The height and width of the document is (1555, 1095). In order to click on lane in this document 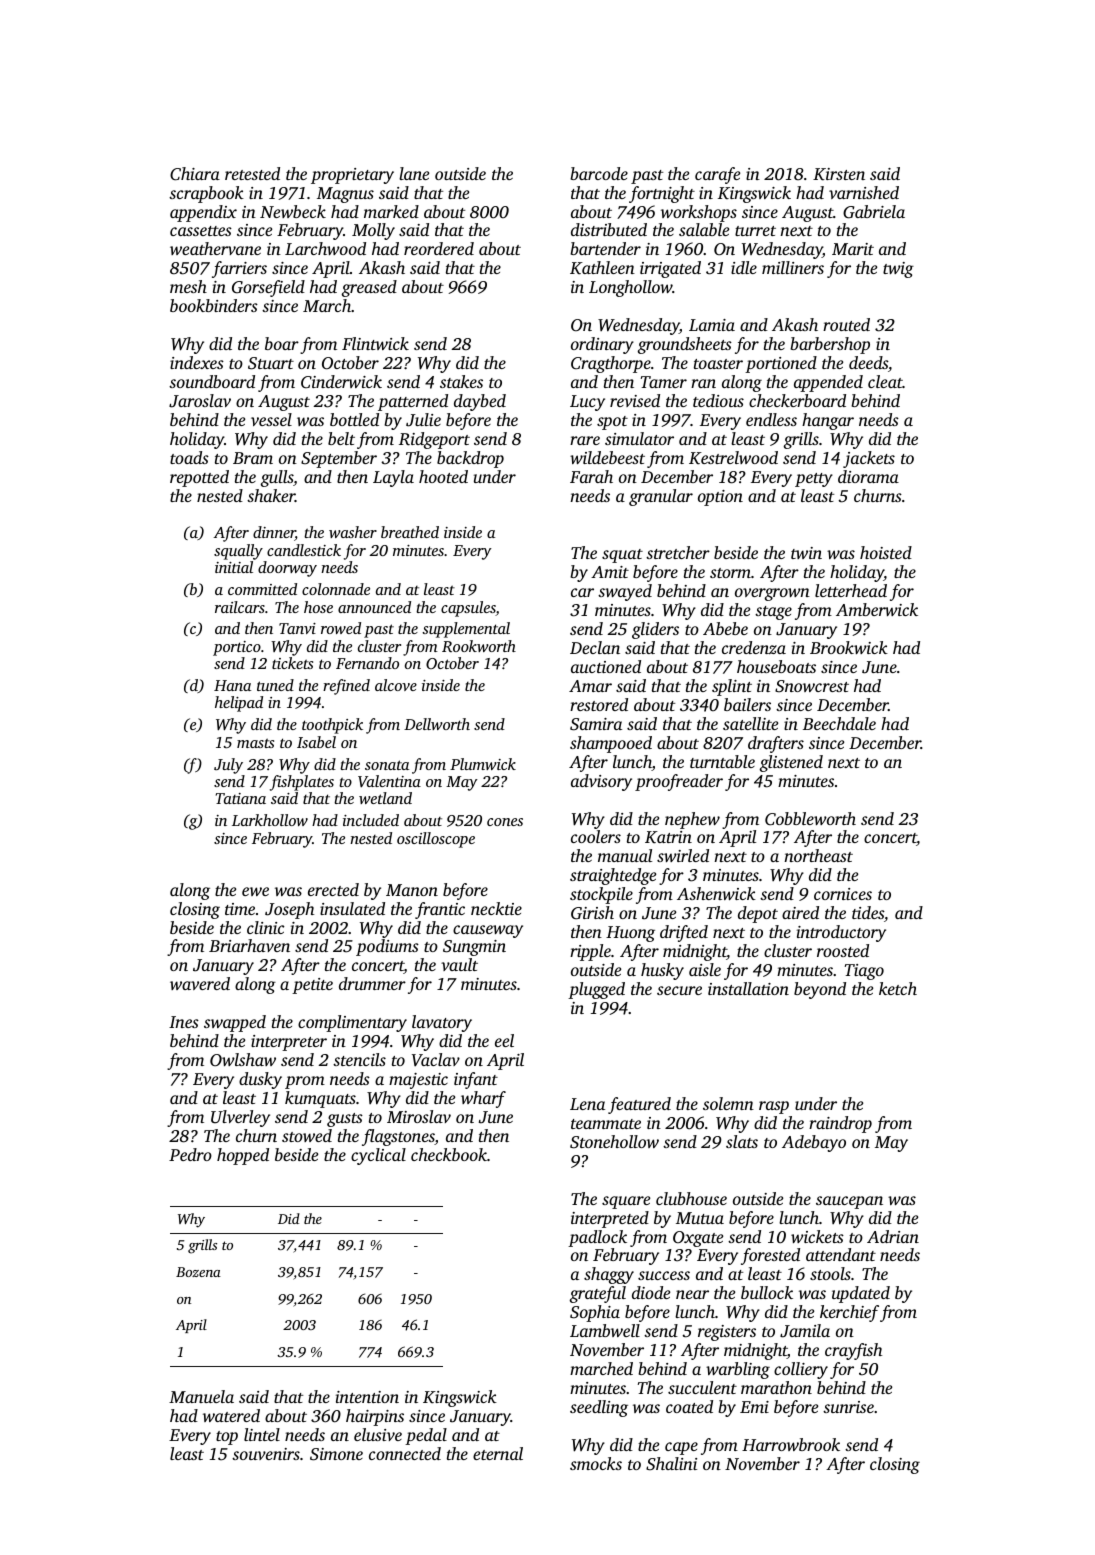, I will do `click(414, 173)`.
